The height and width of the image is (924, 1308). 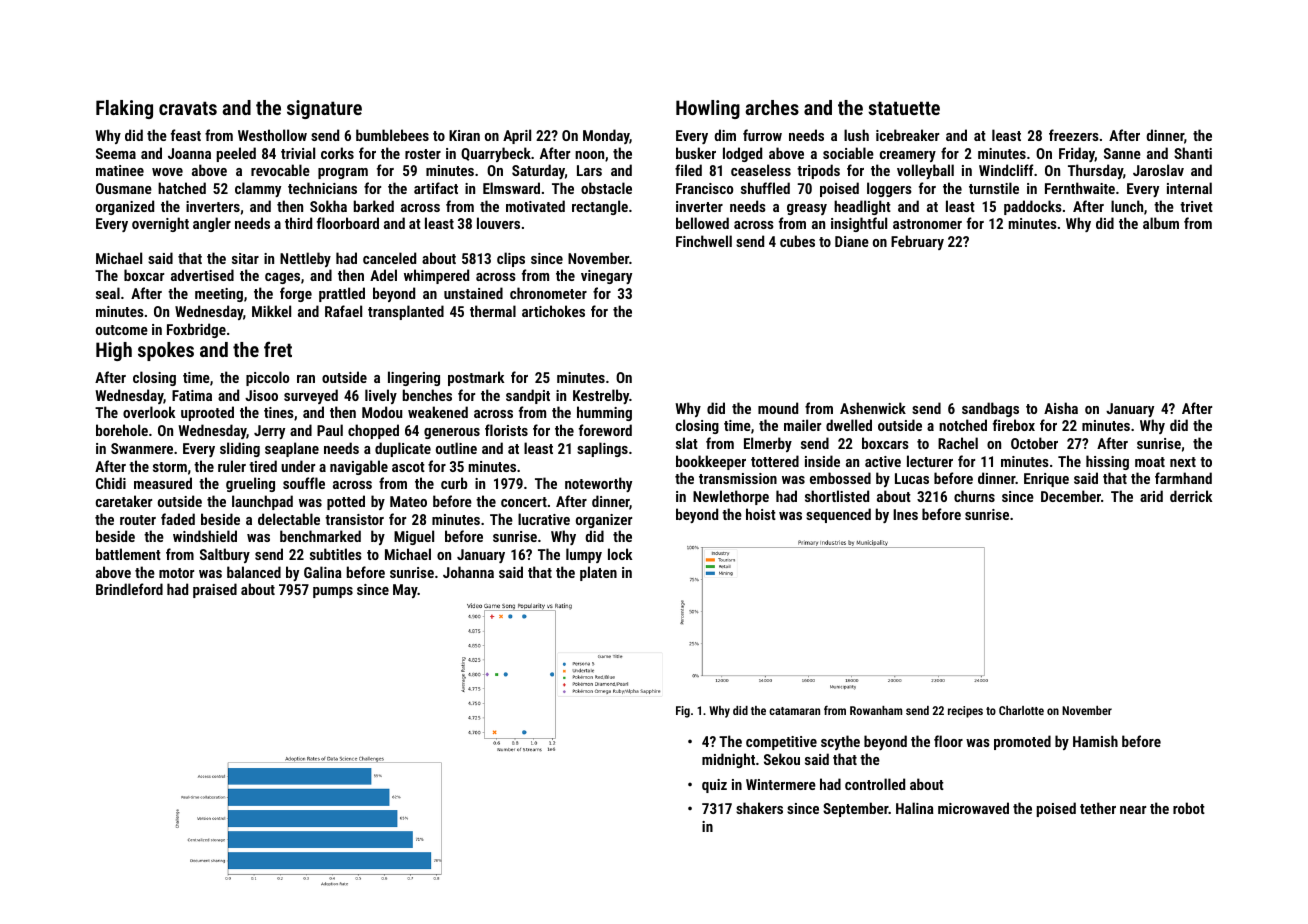 I want to click on Quarrybeck, so click(x=496, y=154).
